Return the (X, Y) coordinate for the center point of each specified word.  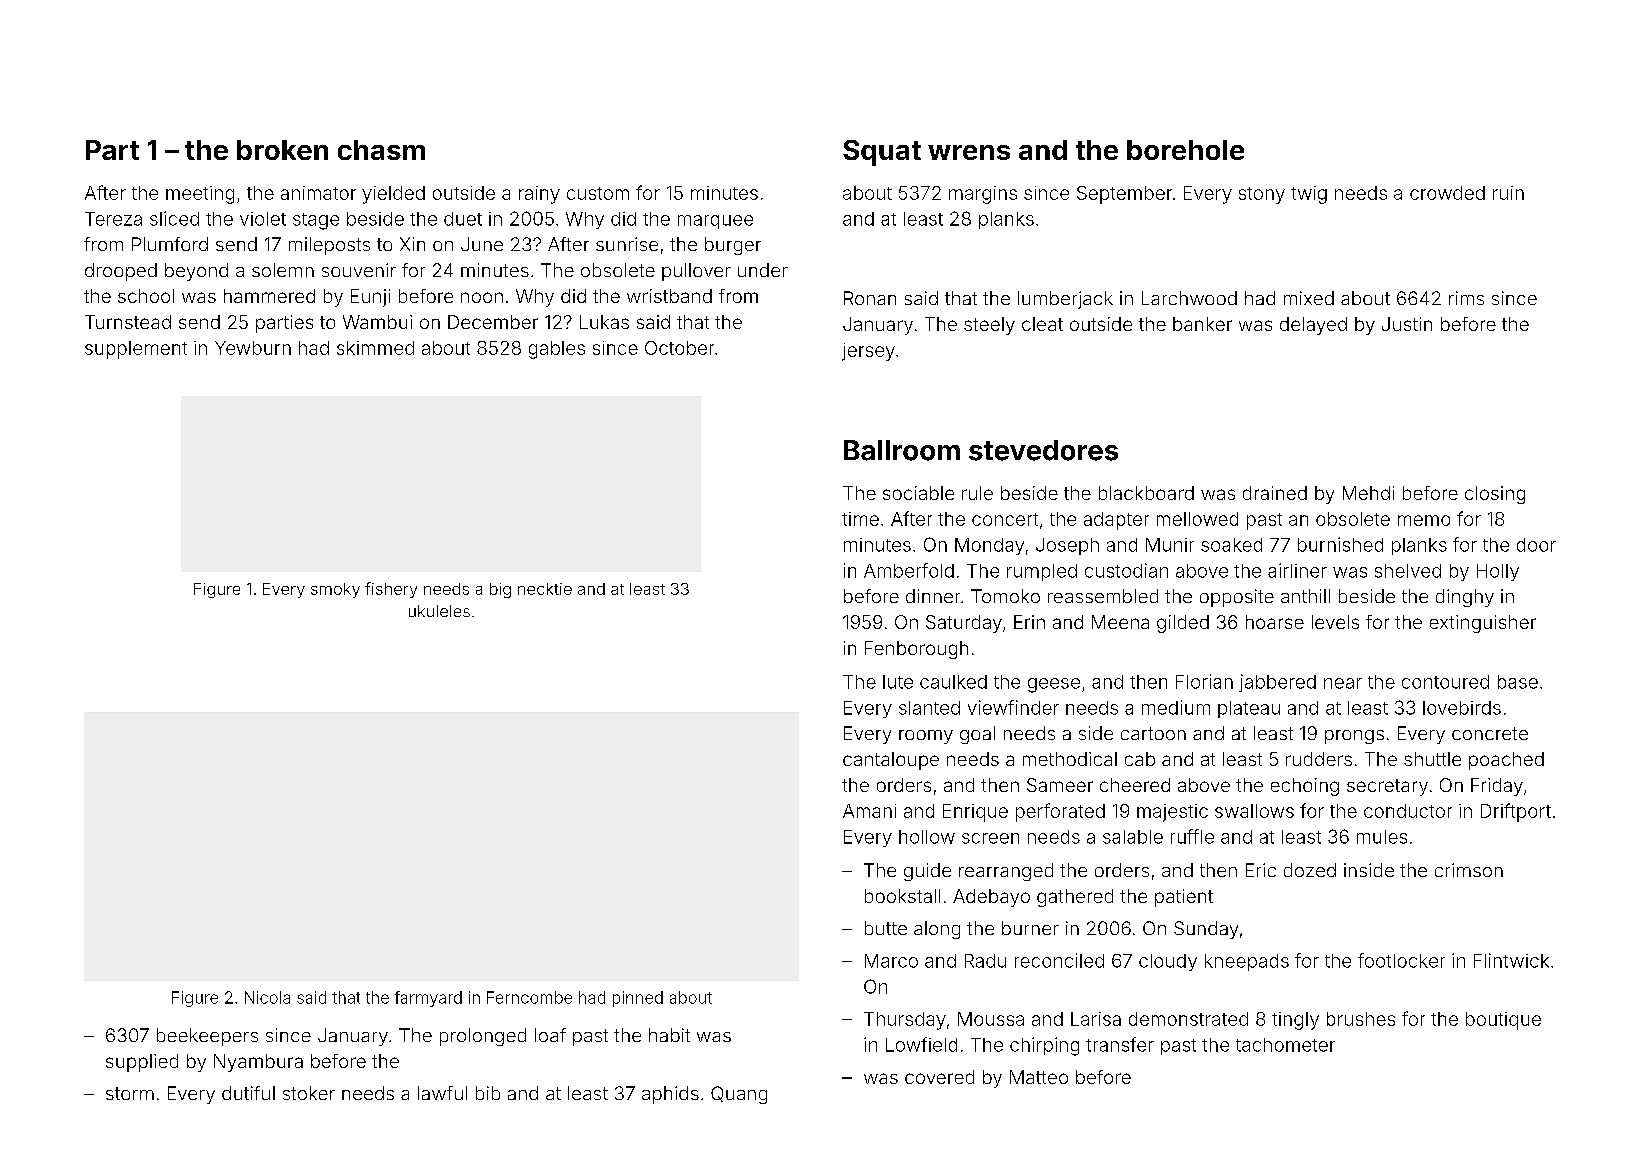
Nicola (267, 997)
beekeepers (207, 1037)
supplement (136, 350)
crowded (1447, 193)
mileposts (329, 246)
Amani (869, 811)
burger (733, 246)
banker (1202, 324)
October (679, 348)
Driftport (1516, 812)
